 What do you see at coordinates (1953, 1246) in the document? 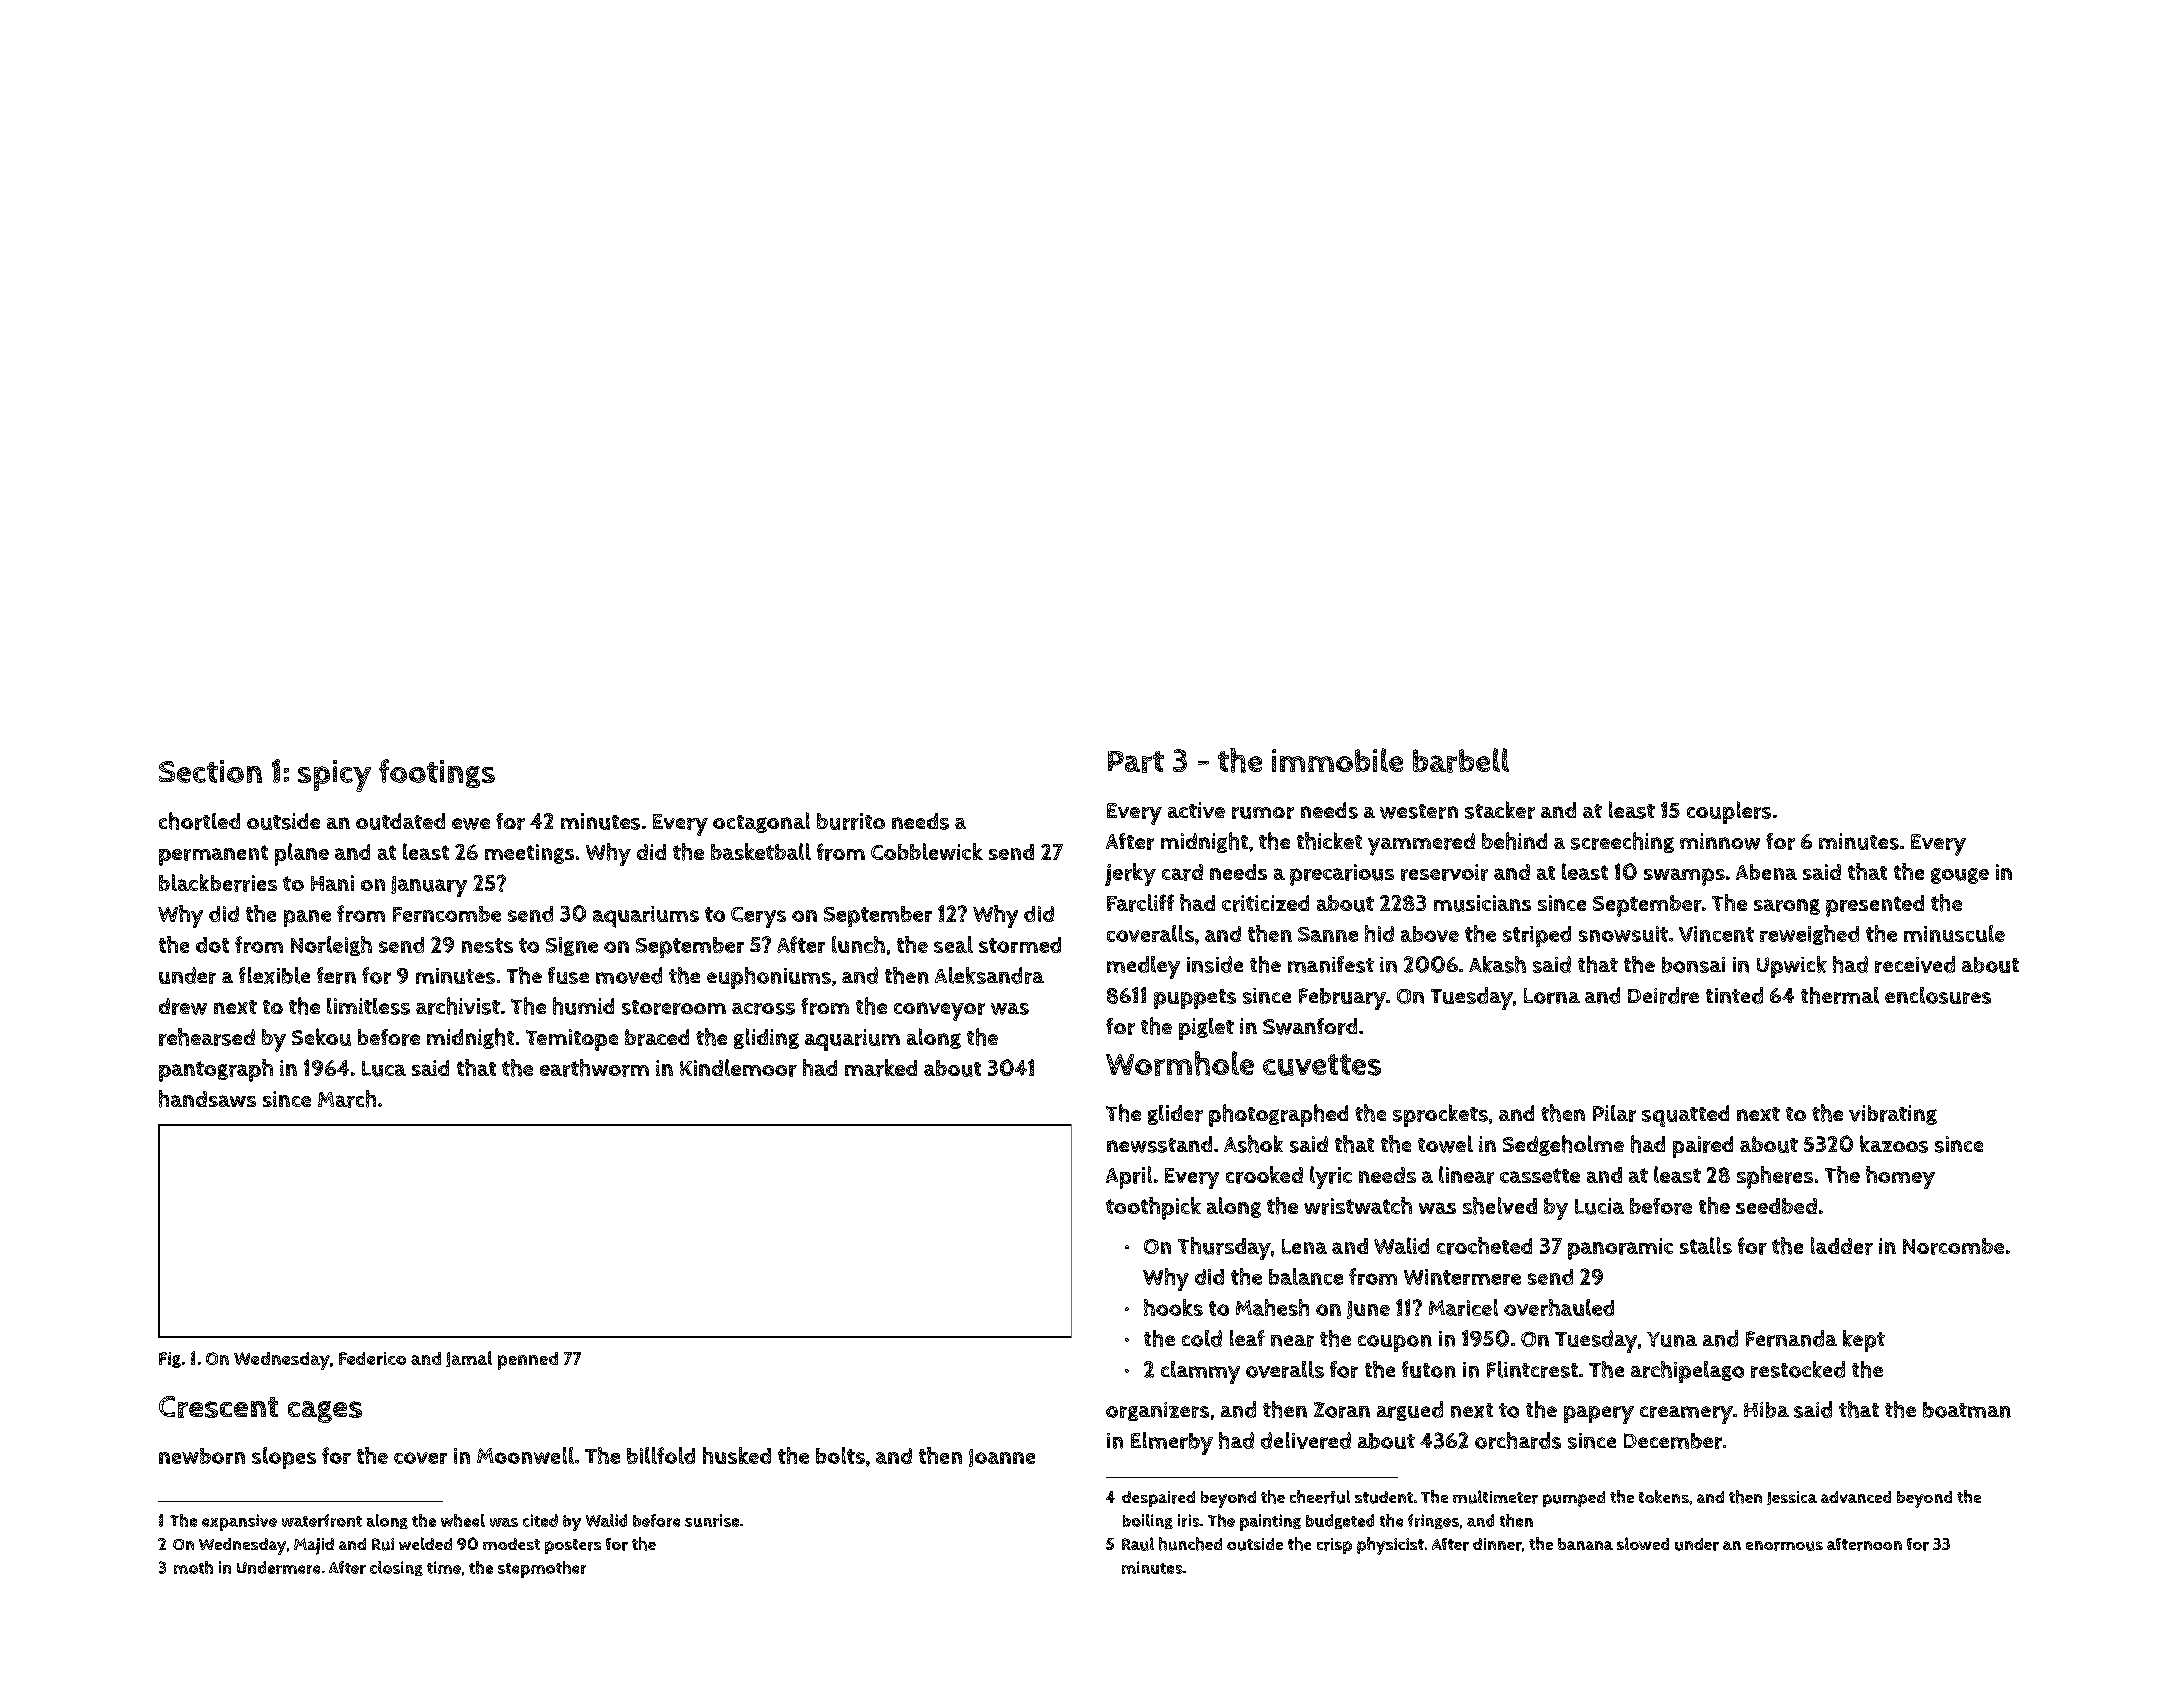
I see `Norcombe` at bounding box center [1953, 1246].
